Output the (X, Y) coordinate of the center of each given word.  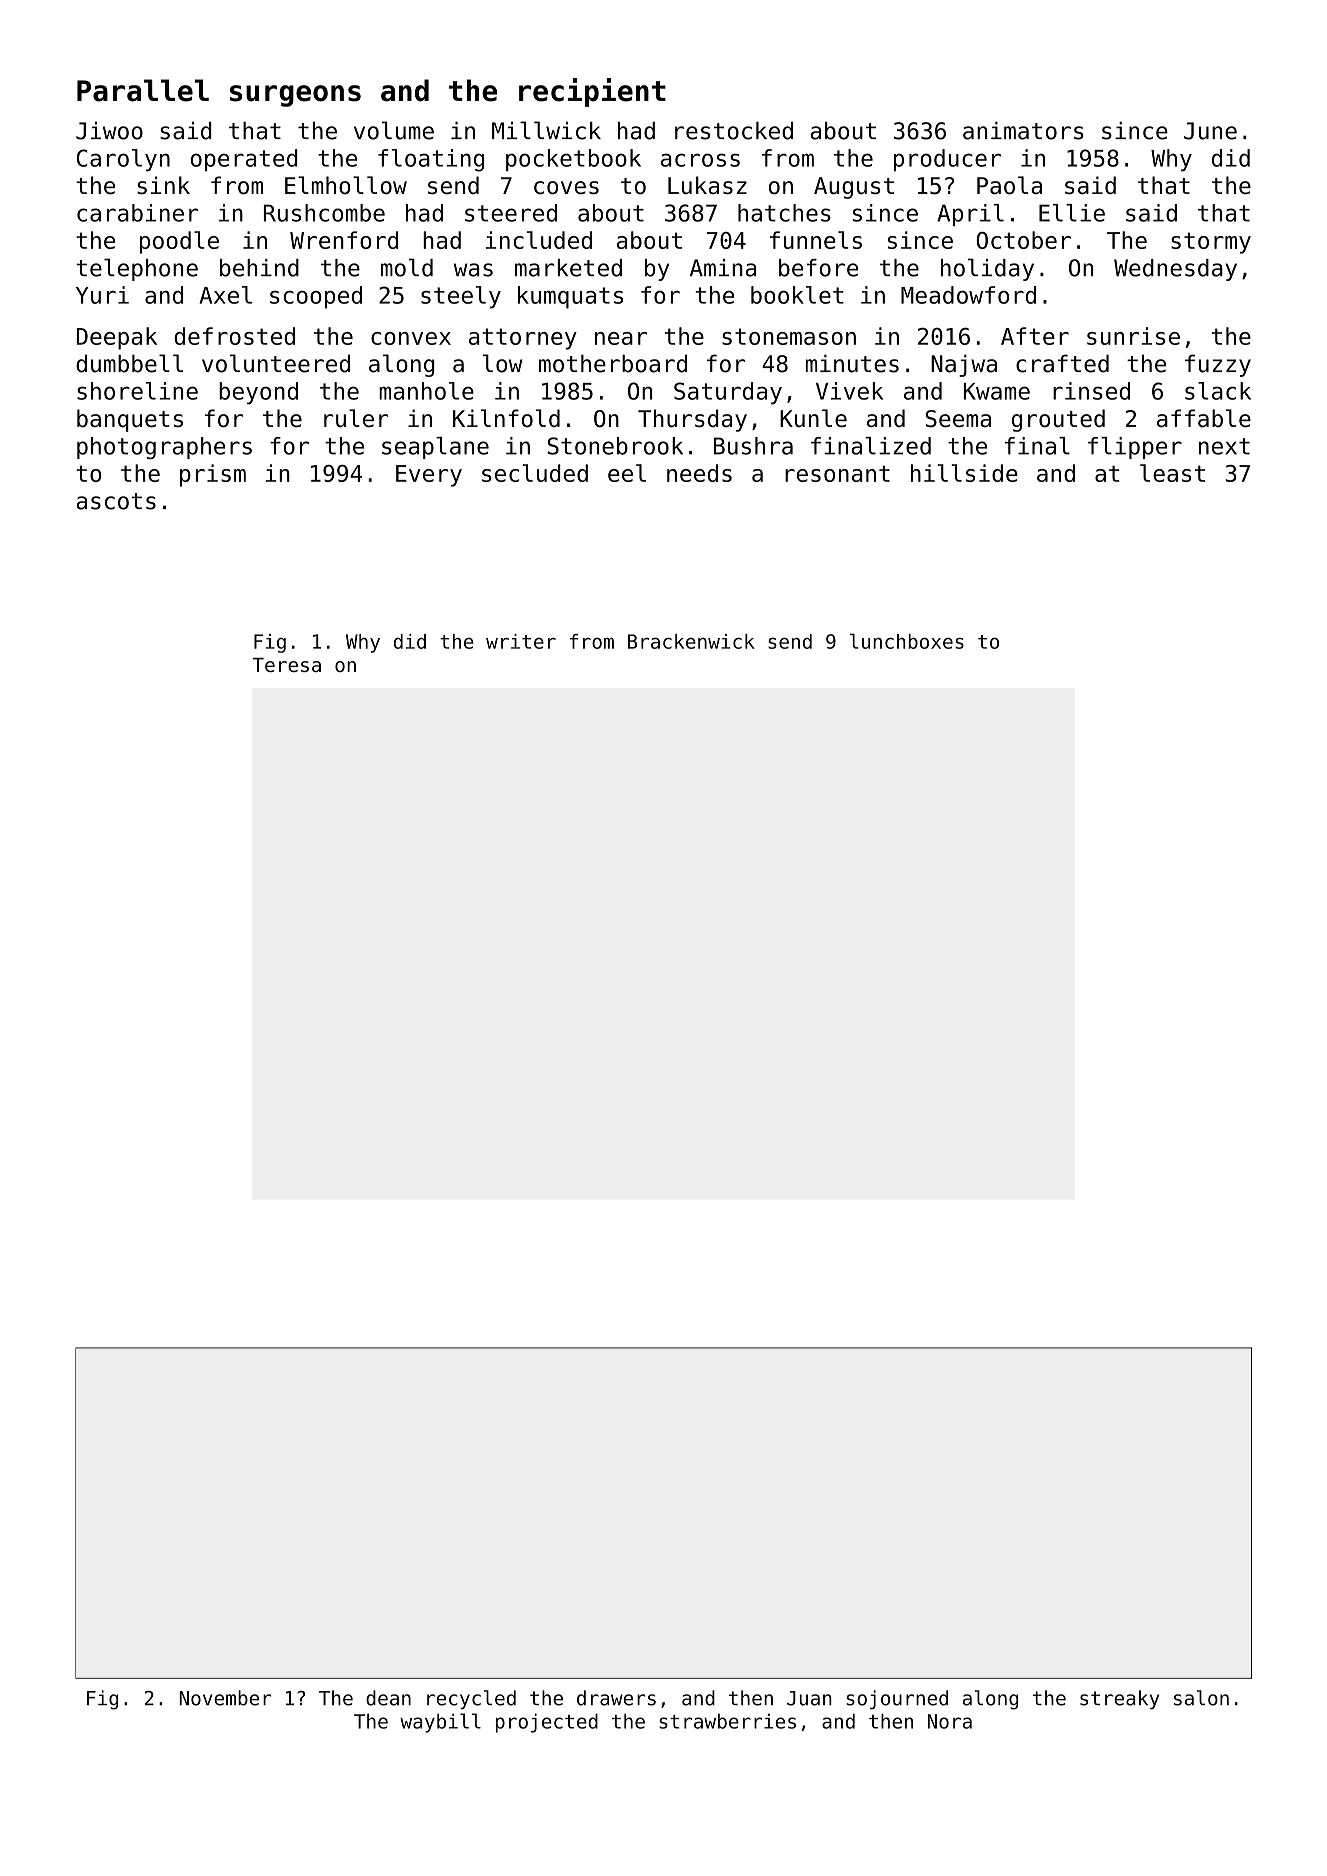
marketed (568, 268)
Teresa (287, 665)
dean (388, 1698)
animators (1023, 131)
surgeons (295, 96)
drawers (616, 1698)
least (1172, 473)
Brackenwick (691, 641)
